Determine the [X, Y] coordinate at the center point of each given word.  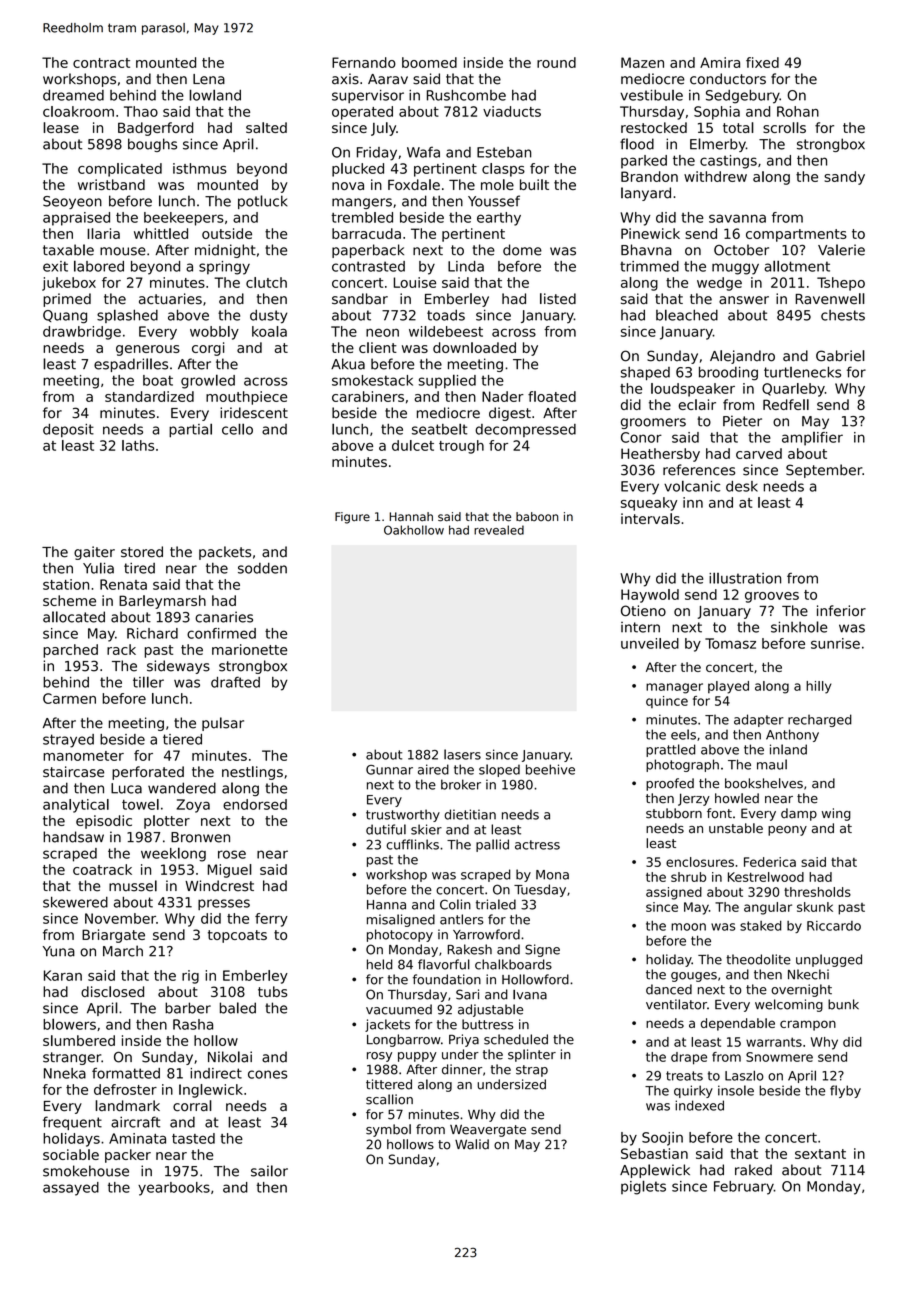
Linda [466, 266]
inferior [841, 610]
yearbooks [174, 1189]
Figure [352, 518]
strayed [68, 741]
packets [225, 553]
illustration [745, 578]
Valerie [841, 250]
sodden [262, 568]
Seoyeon [72, 202]
